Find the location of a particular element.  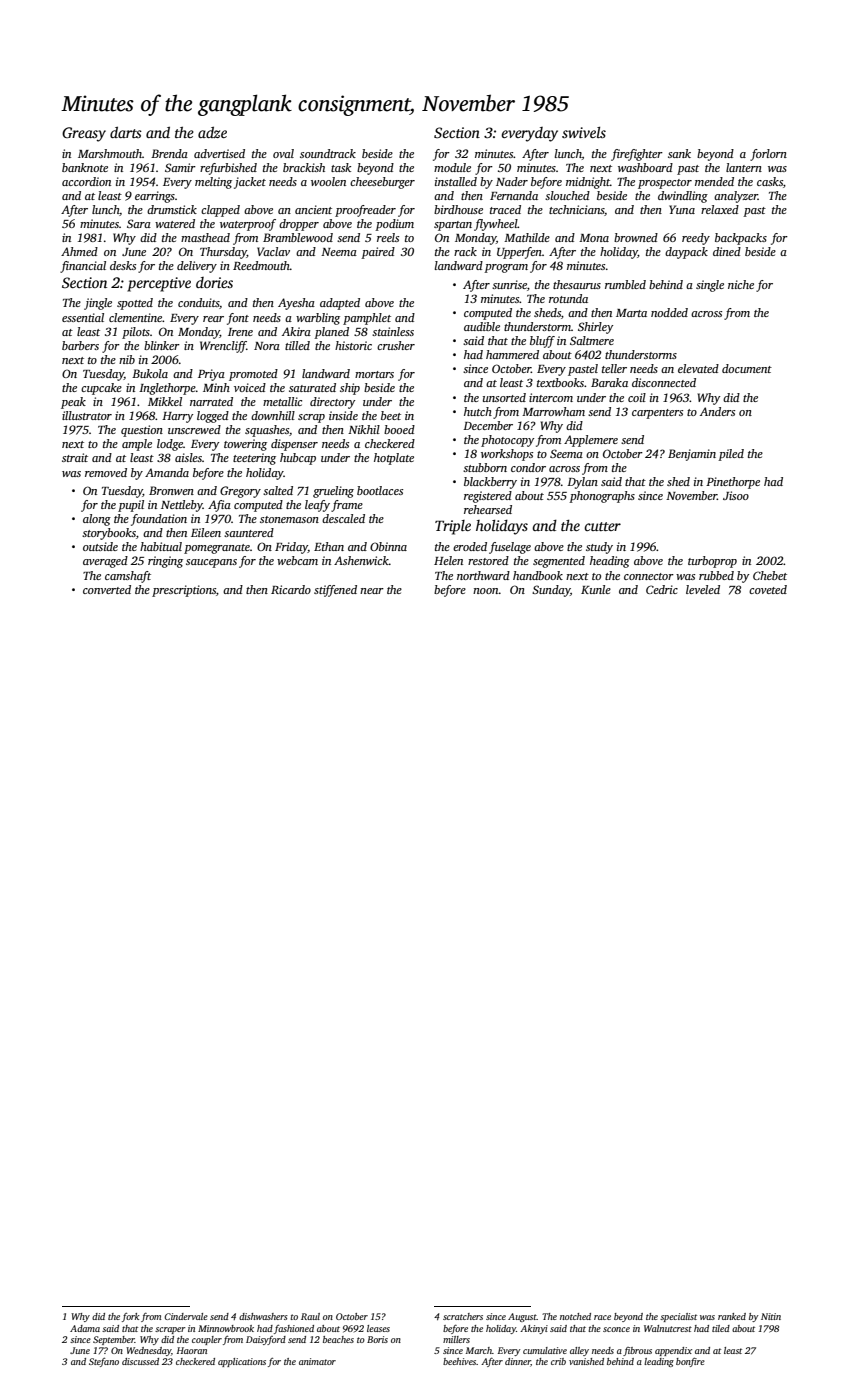

Kunle is located at coordinates (596, 589).
